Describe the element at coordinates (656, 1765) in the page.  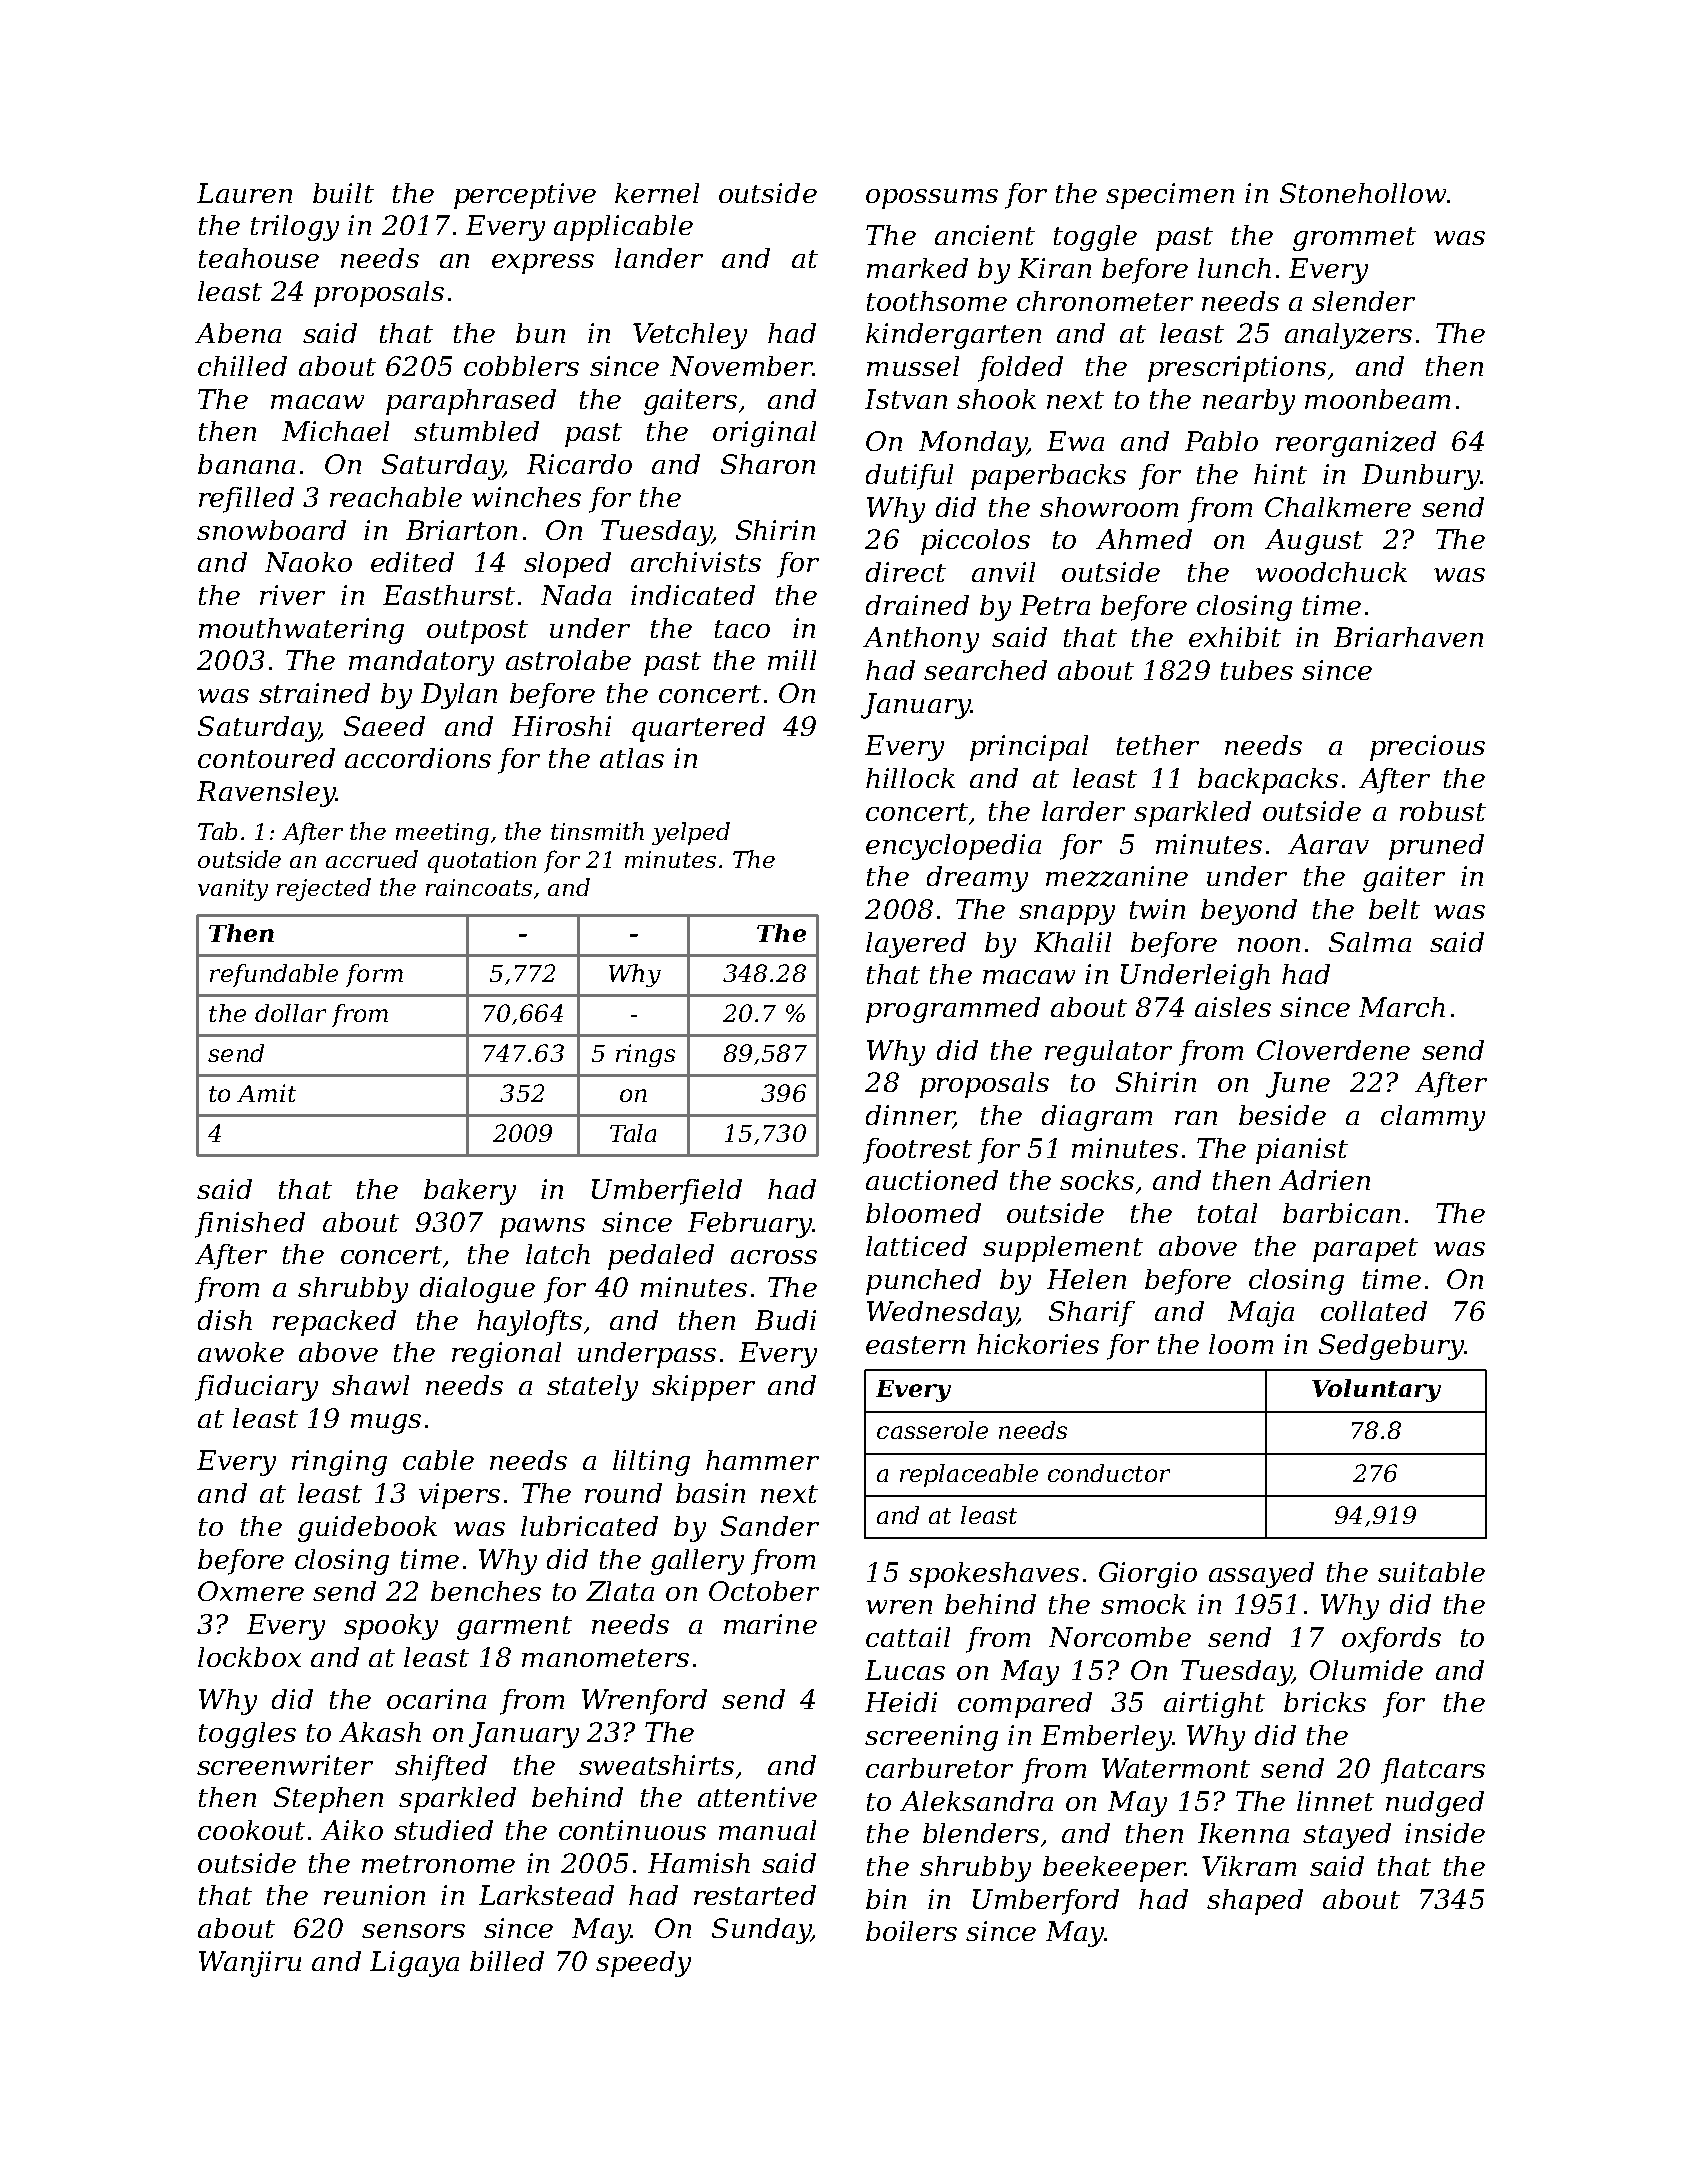
I see `sweatshirts` at that location.
